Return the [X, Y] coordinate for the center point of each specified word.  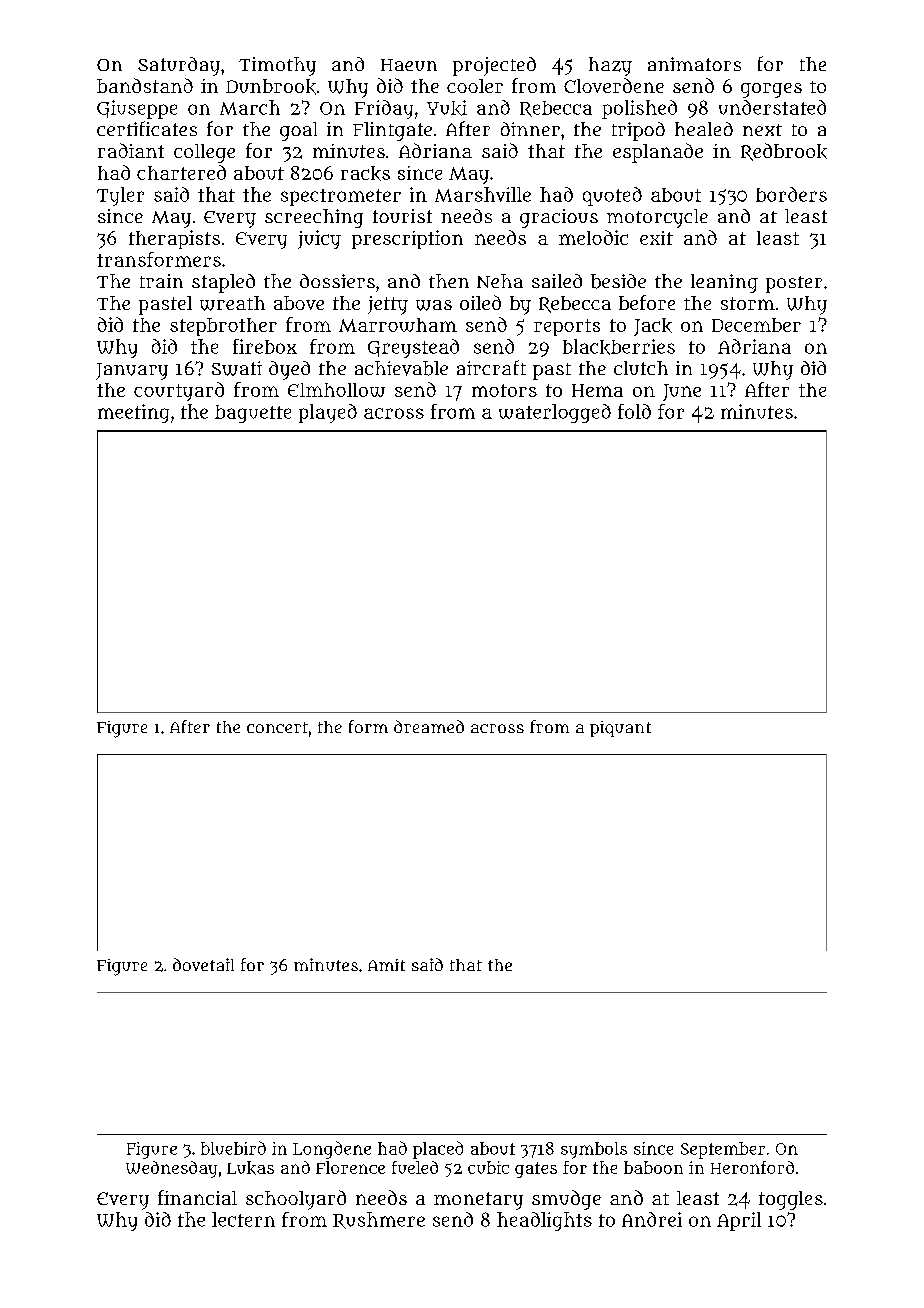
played [328, 413]
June [682, 392]
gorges [771, 90]
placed [438, 1150]
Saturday [179, 66]
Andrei [652, 1219]
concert [277, 727]
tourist [402, 216]
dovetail [203, 964]
